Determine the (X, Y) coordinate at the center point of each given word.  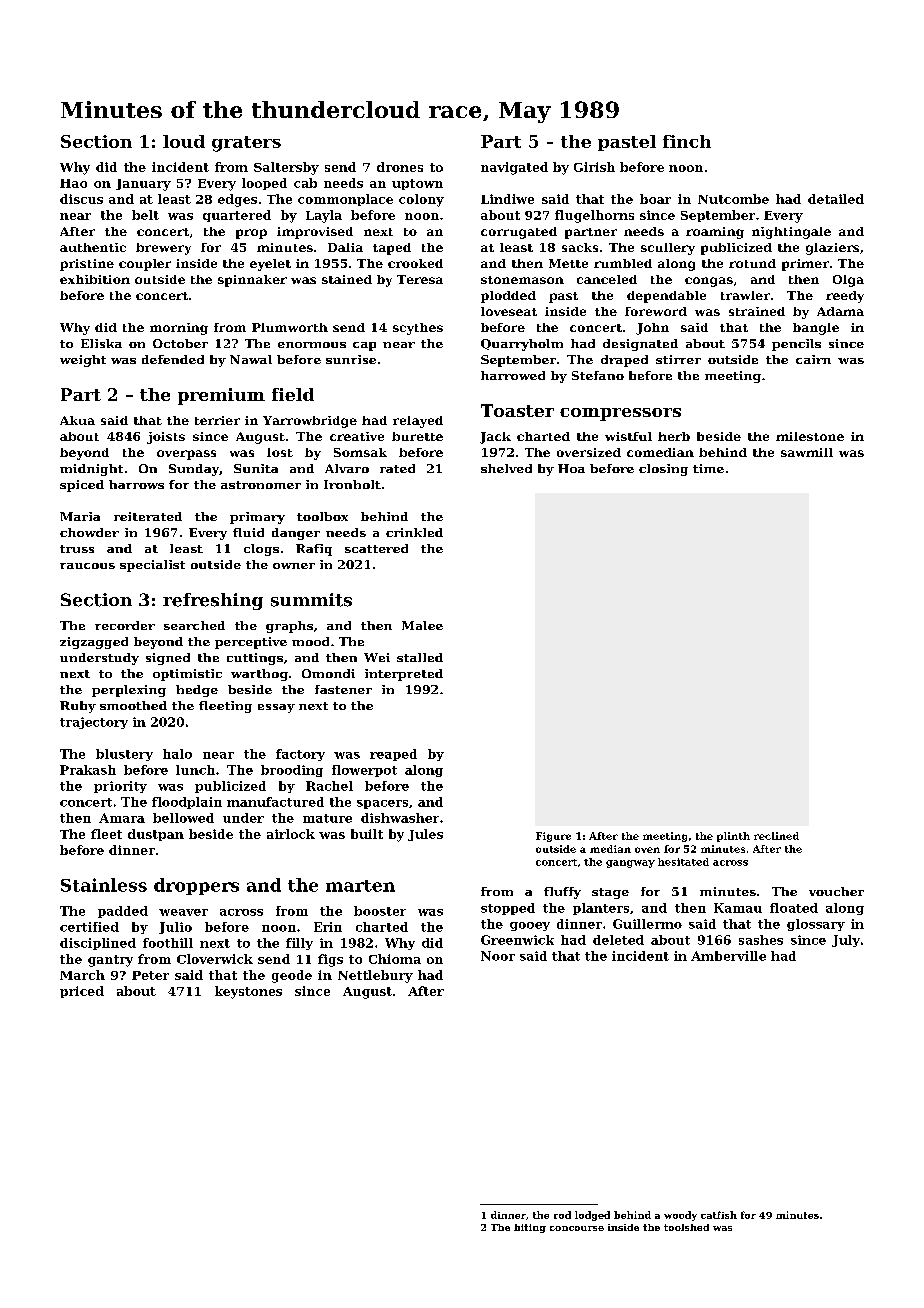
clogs (261, 550)
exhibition (95, 279)
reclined (776, 836)
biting (530, 1228)
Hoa (571, 468)
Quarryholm (522, 345)
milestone (810, 436)
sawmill (807, 452)
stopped (508, 909)
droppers (196, 886)
